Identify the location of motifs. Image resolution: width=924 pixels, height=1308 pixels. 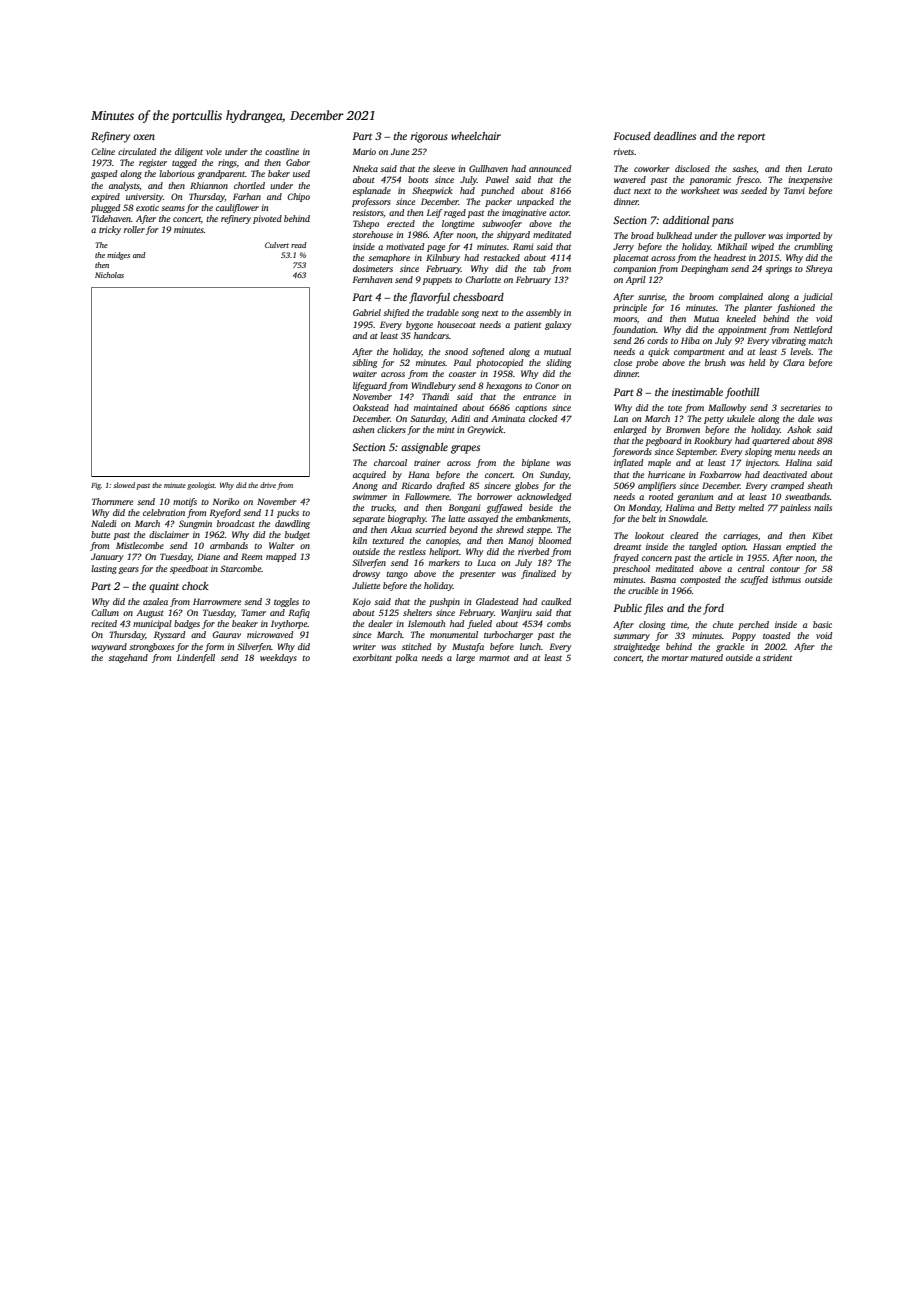
(185, 502).
